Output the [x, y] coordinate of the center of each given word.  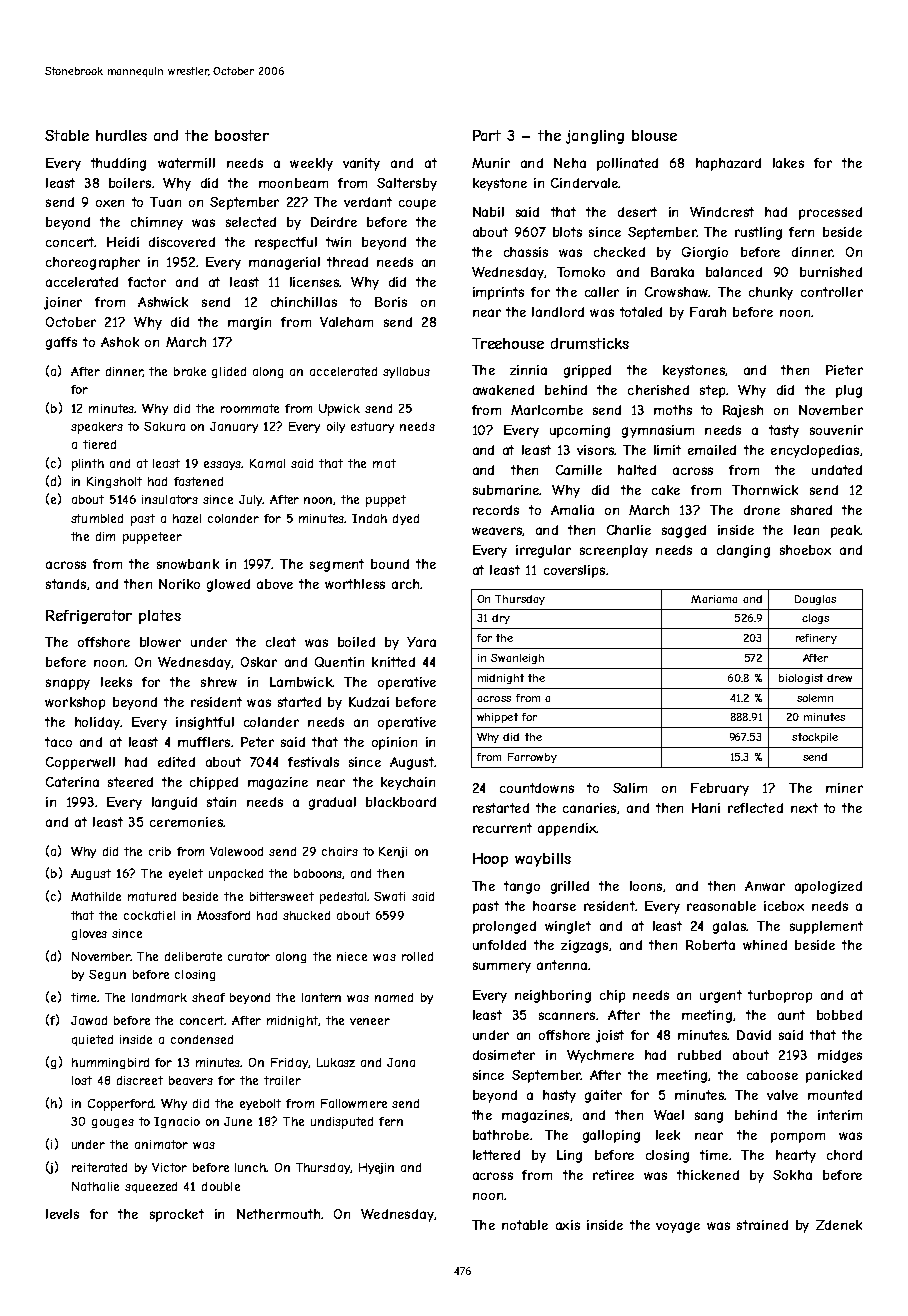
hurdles [121, 135]
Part [487, 135]
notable [525, 1225]
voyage [678, 1227]
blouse [654, 135]
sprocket [177, 1215]
